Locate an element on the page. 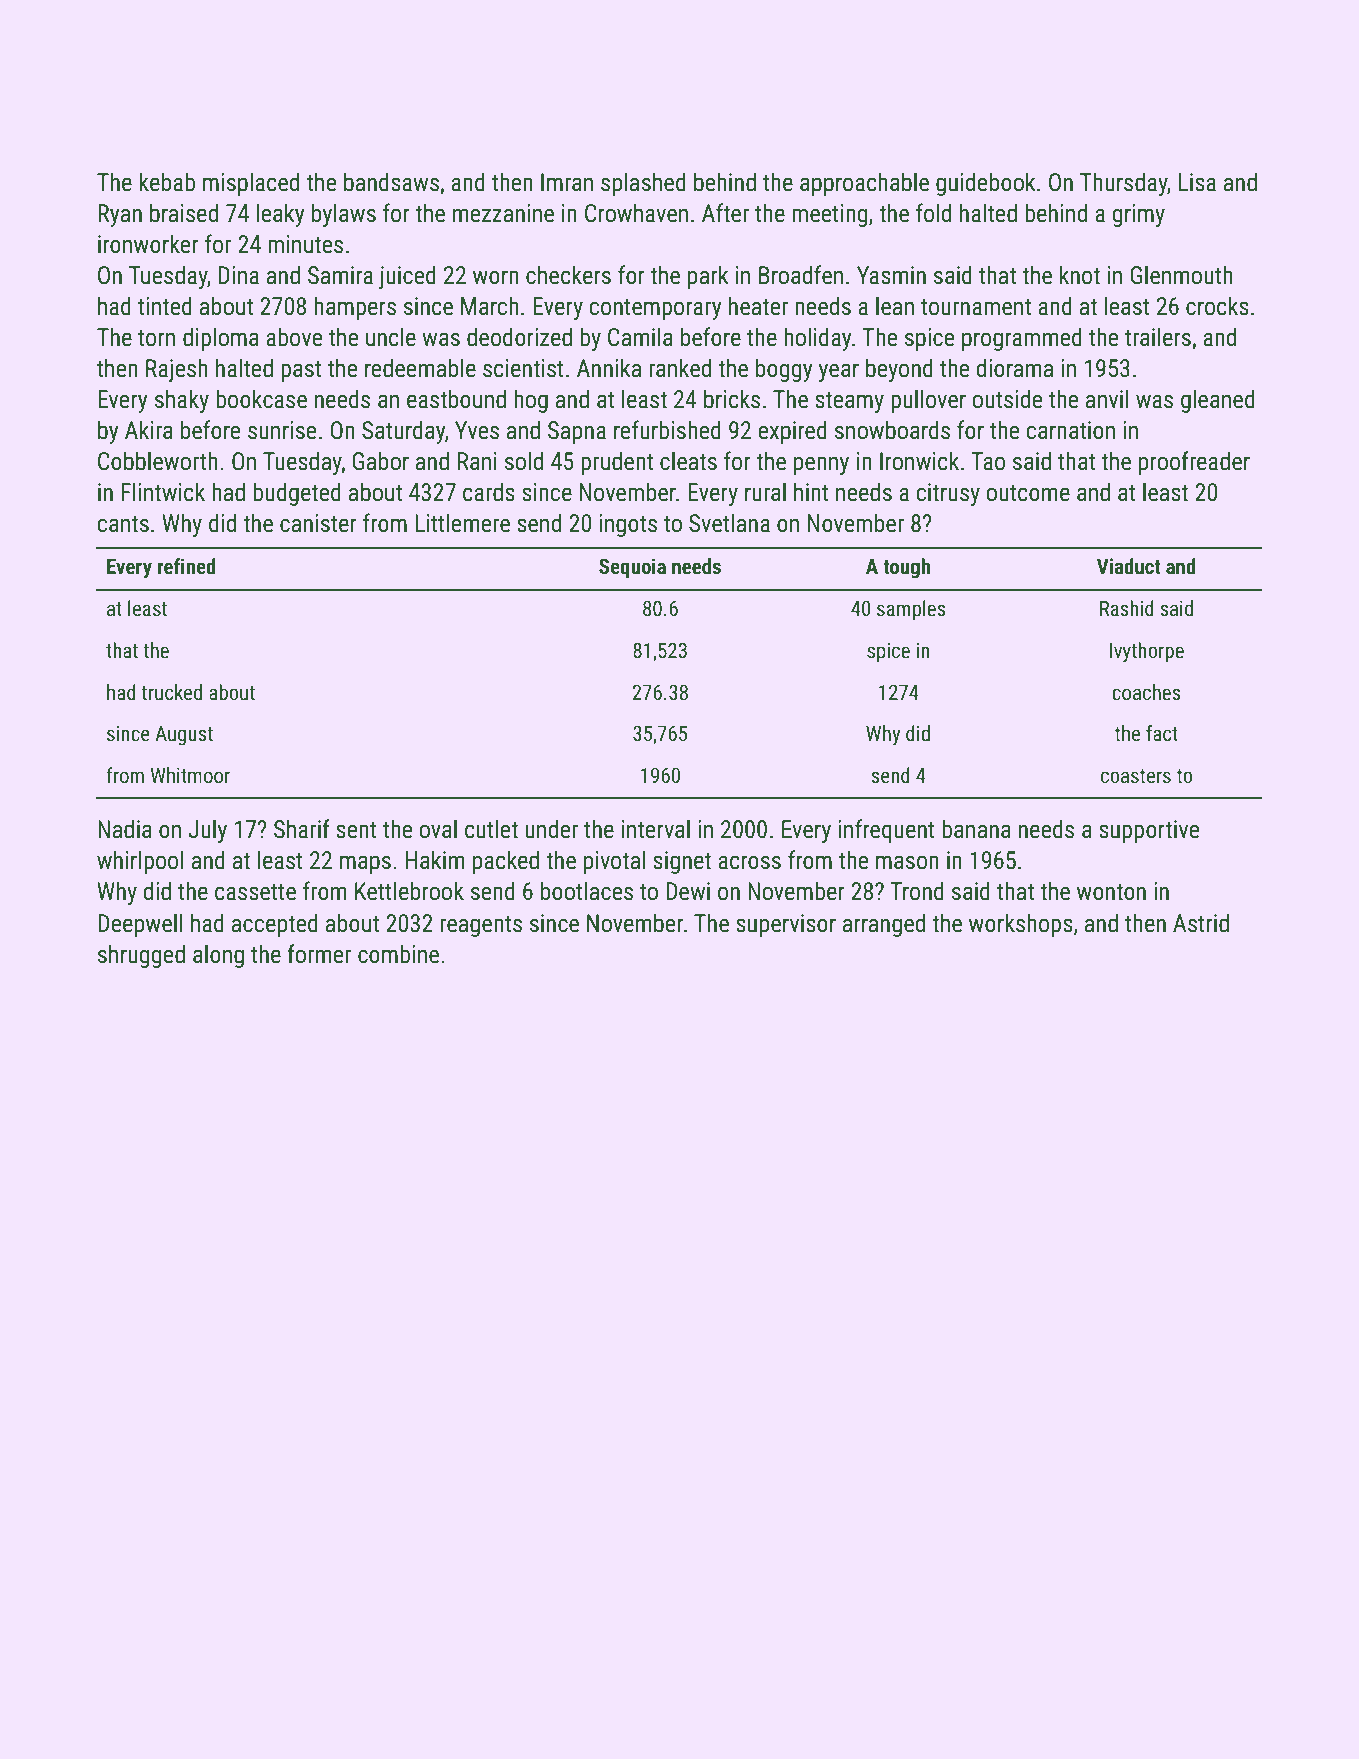 The width and height of the document is (1359, 1759). Gabor is located at coordinates (380, 461).
